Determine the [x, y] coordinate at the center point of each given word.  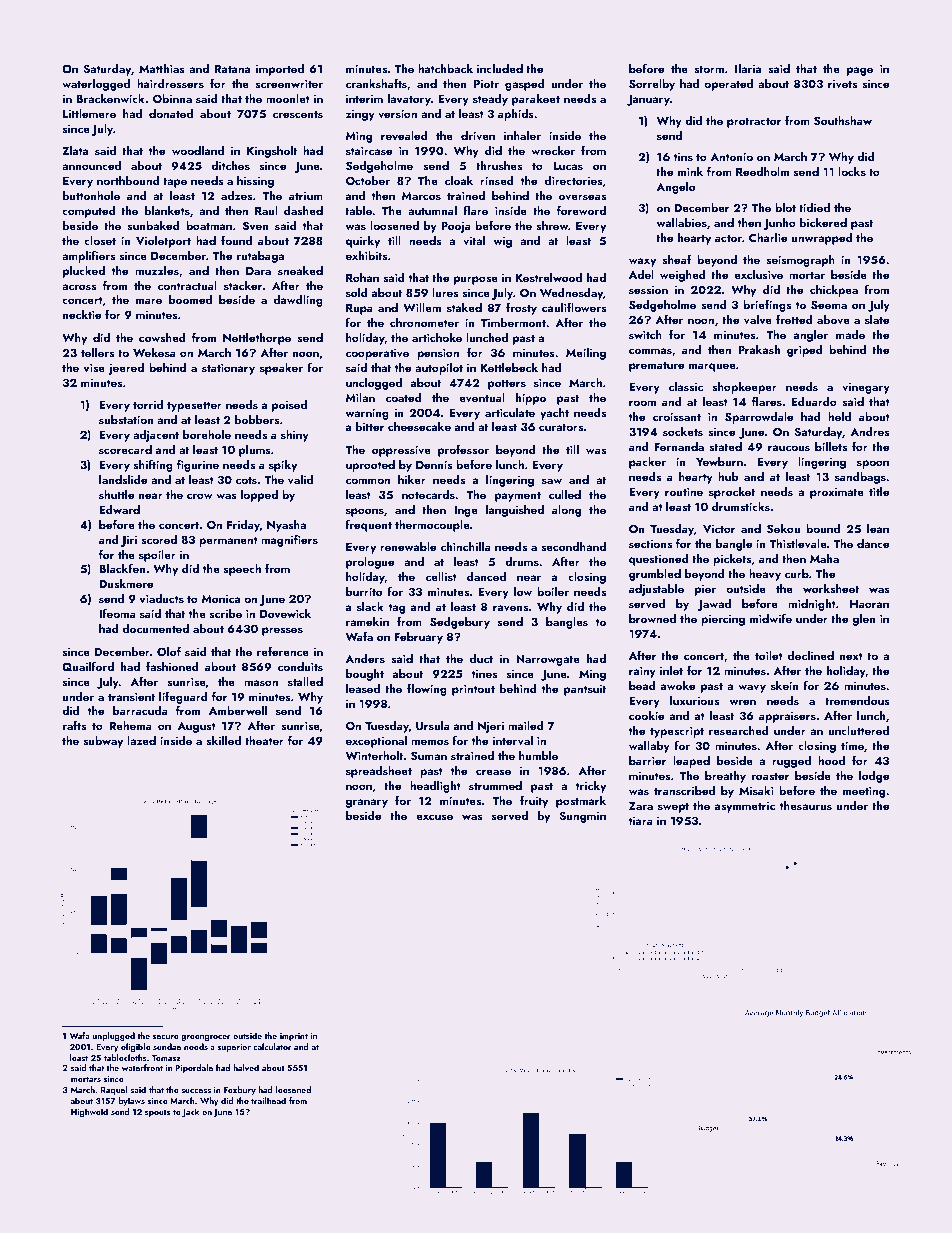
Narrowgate [548, 660]
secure [166, 1037]
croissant [677, 416]
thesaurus [806, 805]
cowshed [162, 337]
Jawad [714, 605]
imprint [294, 1037]
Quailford [88, 666]
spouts [157, 1113]
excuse [434, 817]
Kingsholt [272, 152]
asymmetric [745, 807]
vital [474, 240]
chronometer [424, 322]
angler [811, 336]
